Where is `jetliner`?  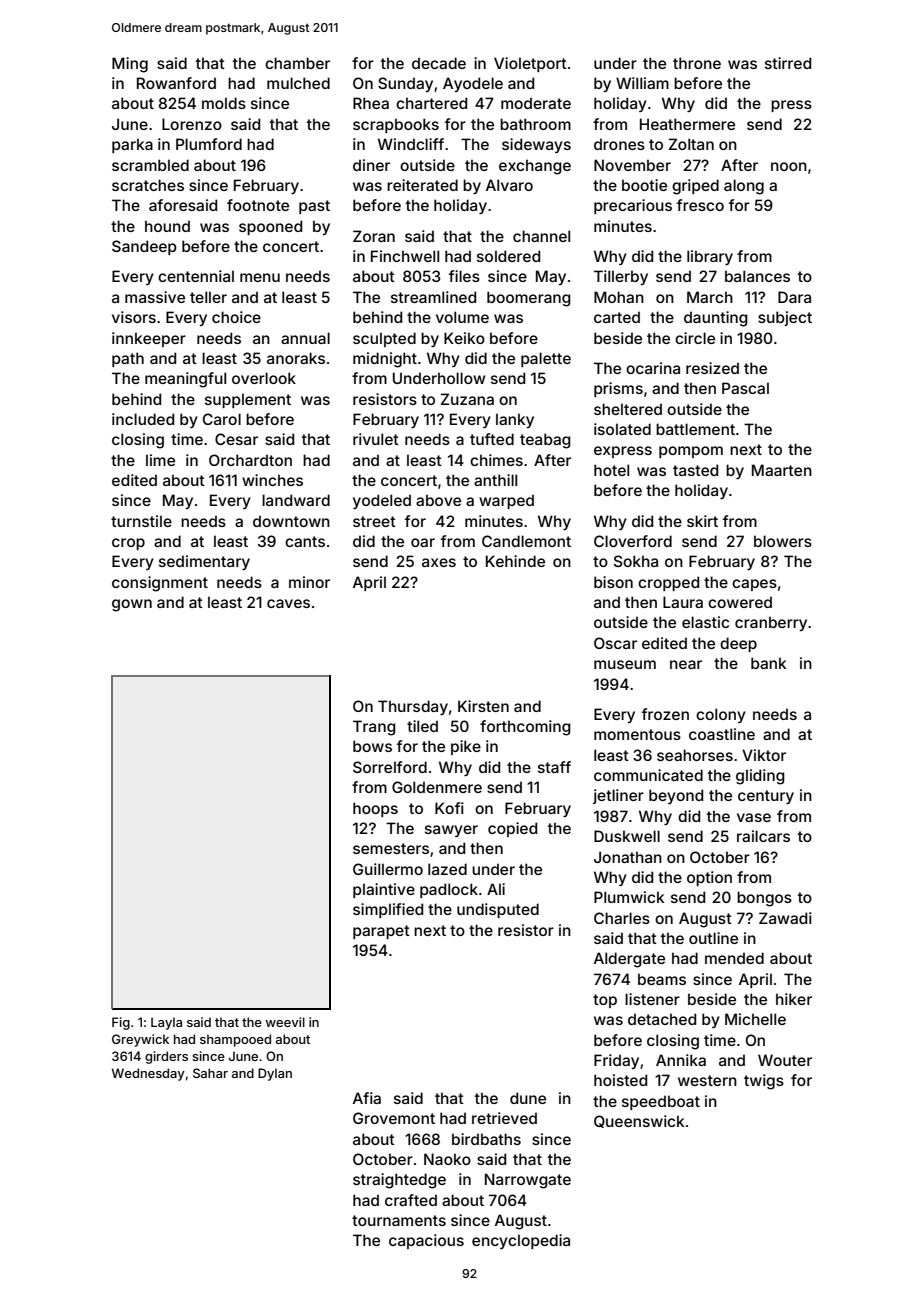
jetliner is located at coordinates (618, 796).
